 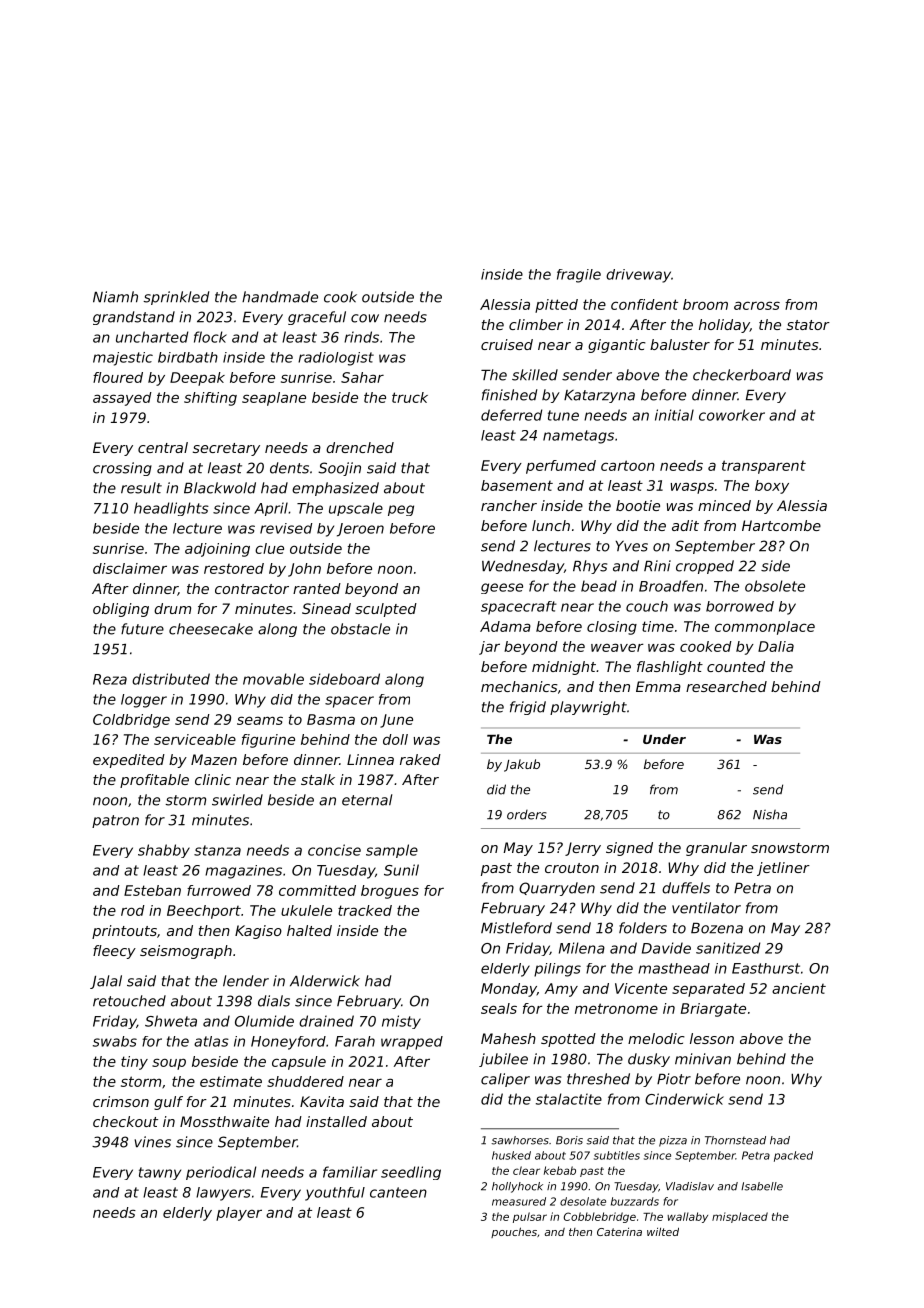 I want to click on player, so click(x=239, y=1214).
